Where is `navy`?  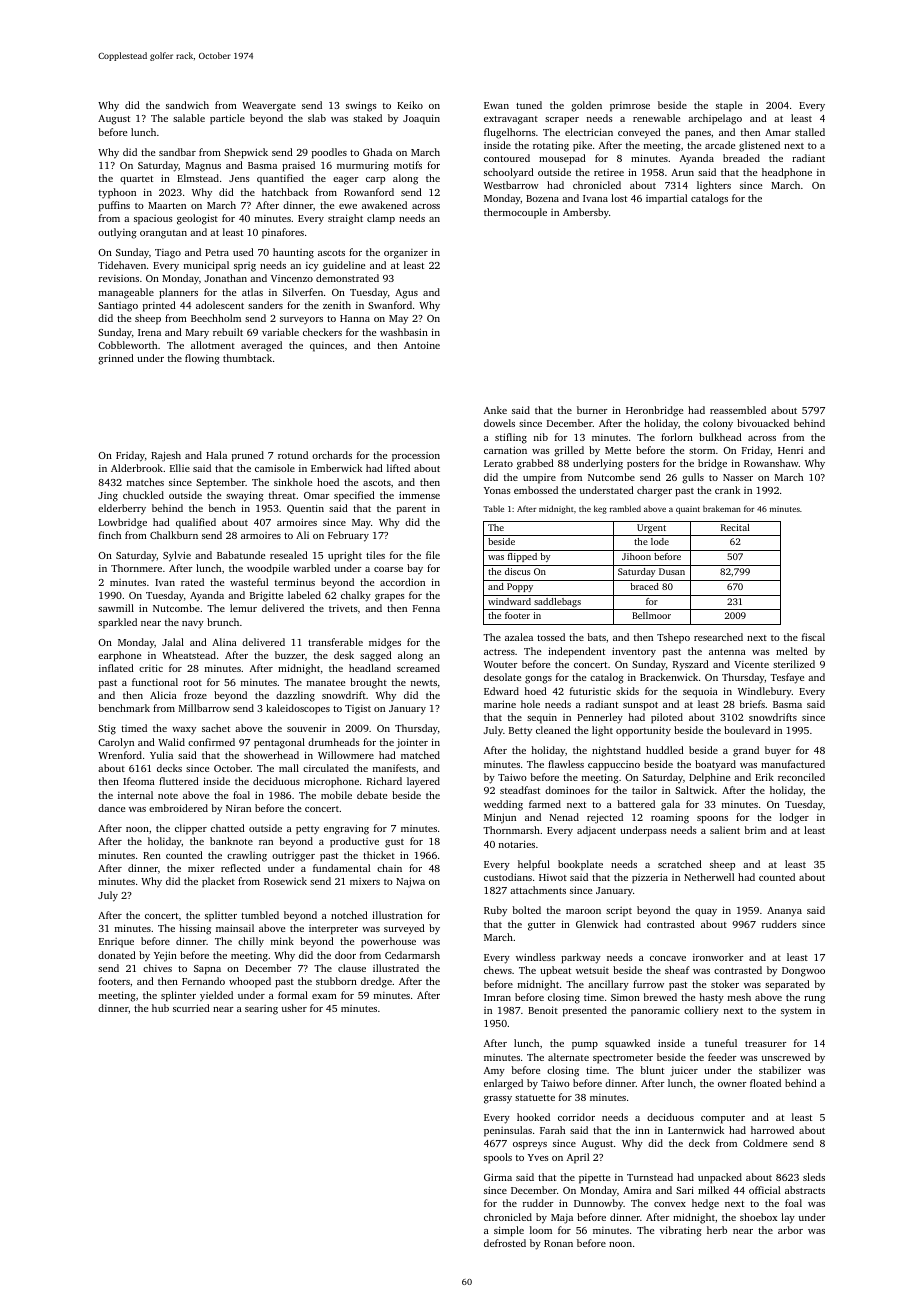
navy is located at coordinates (193, 625).
